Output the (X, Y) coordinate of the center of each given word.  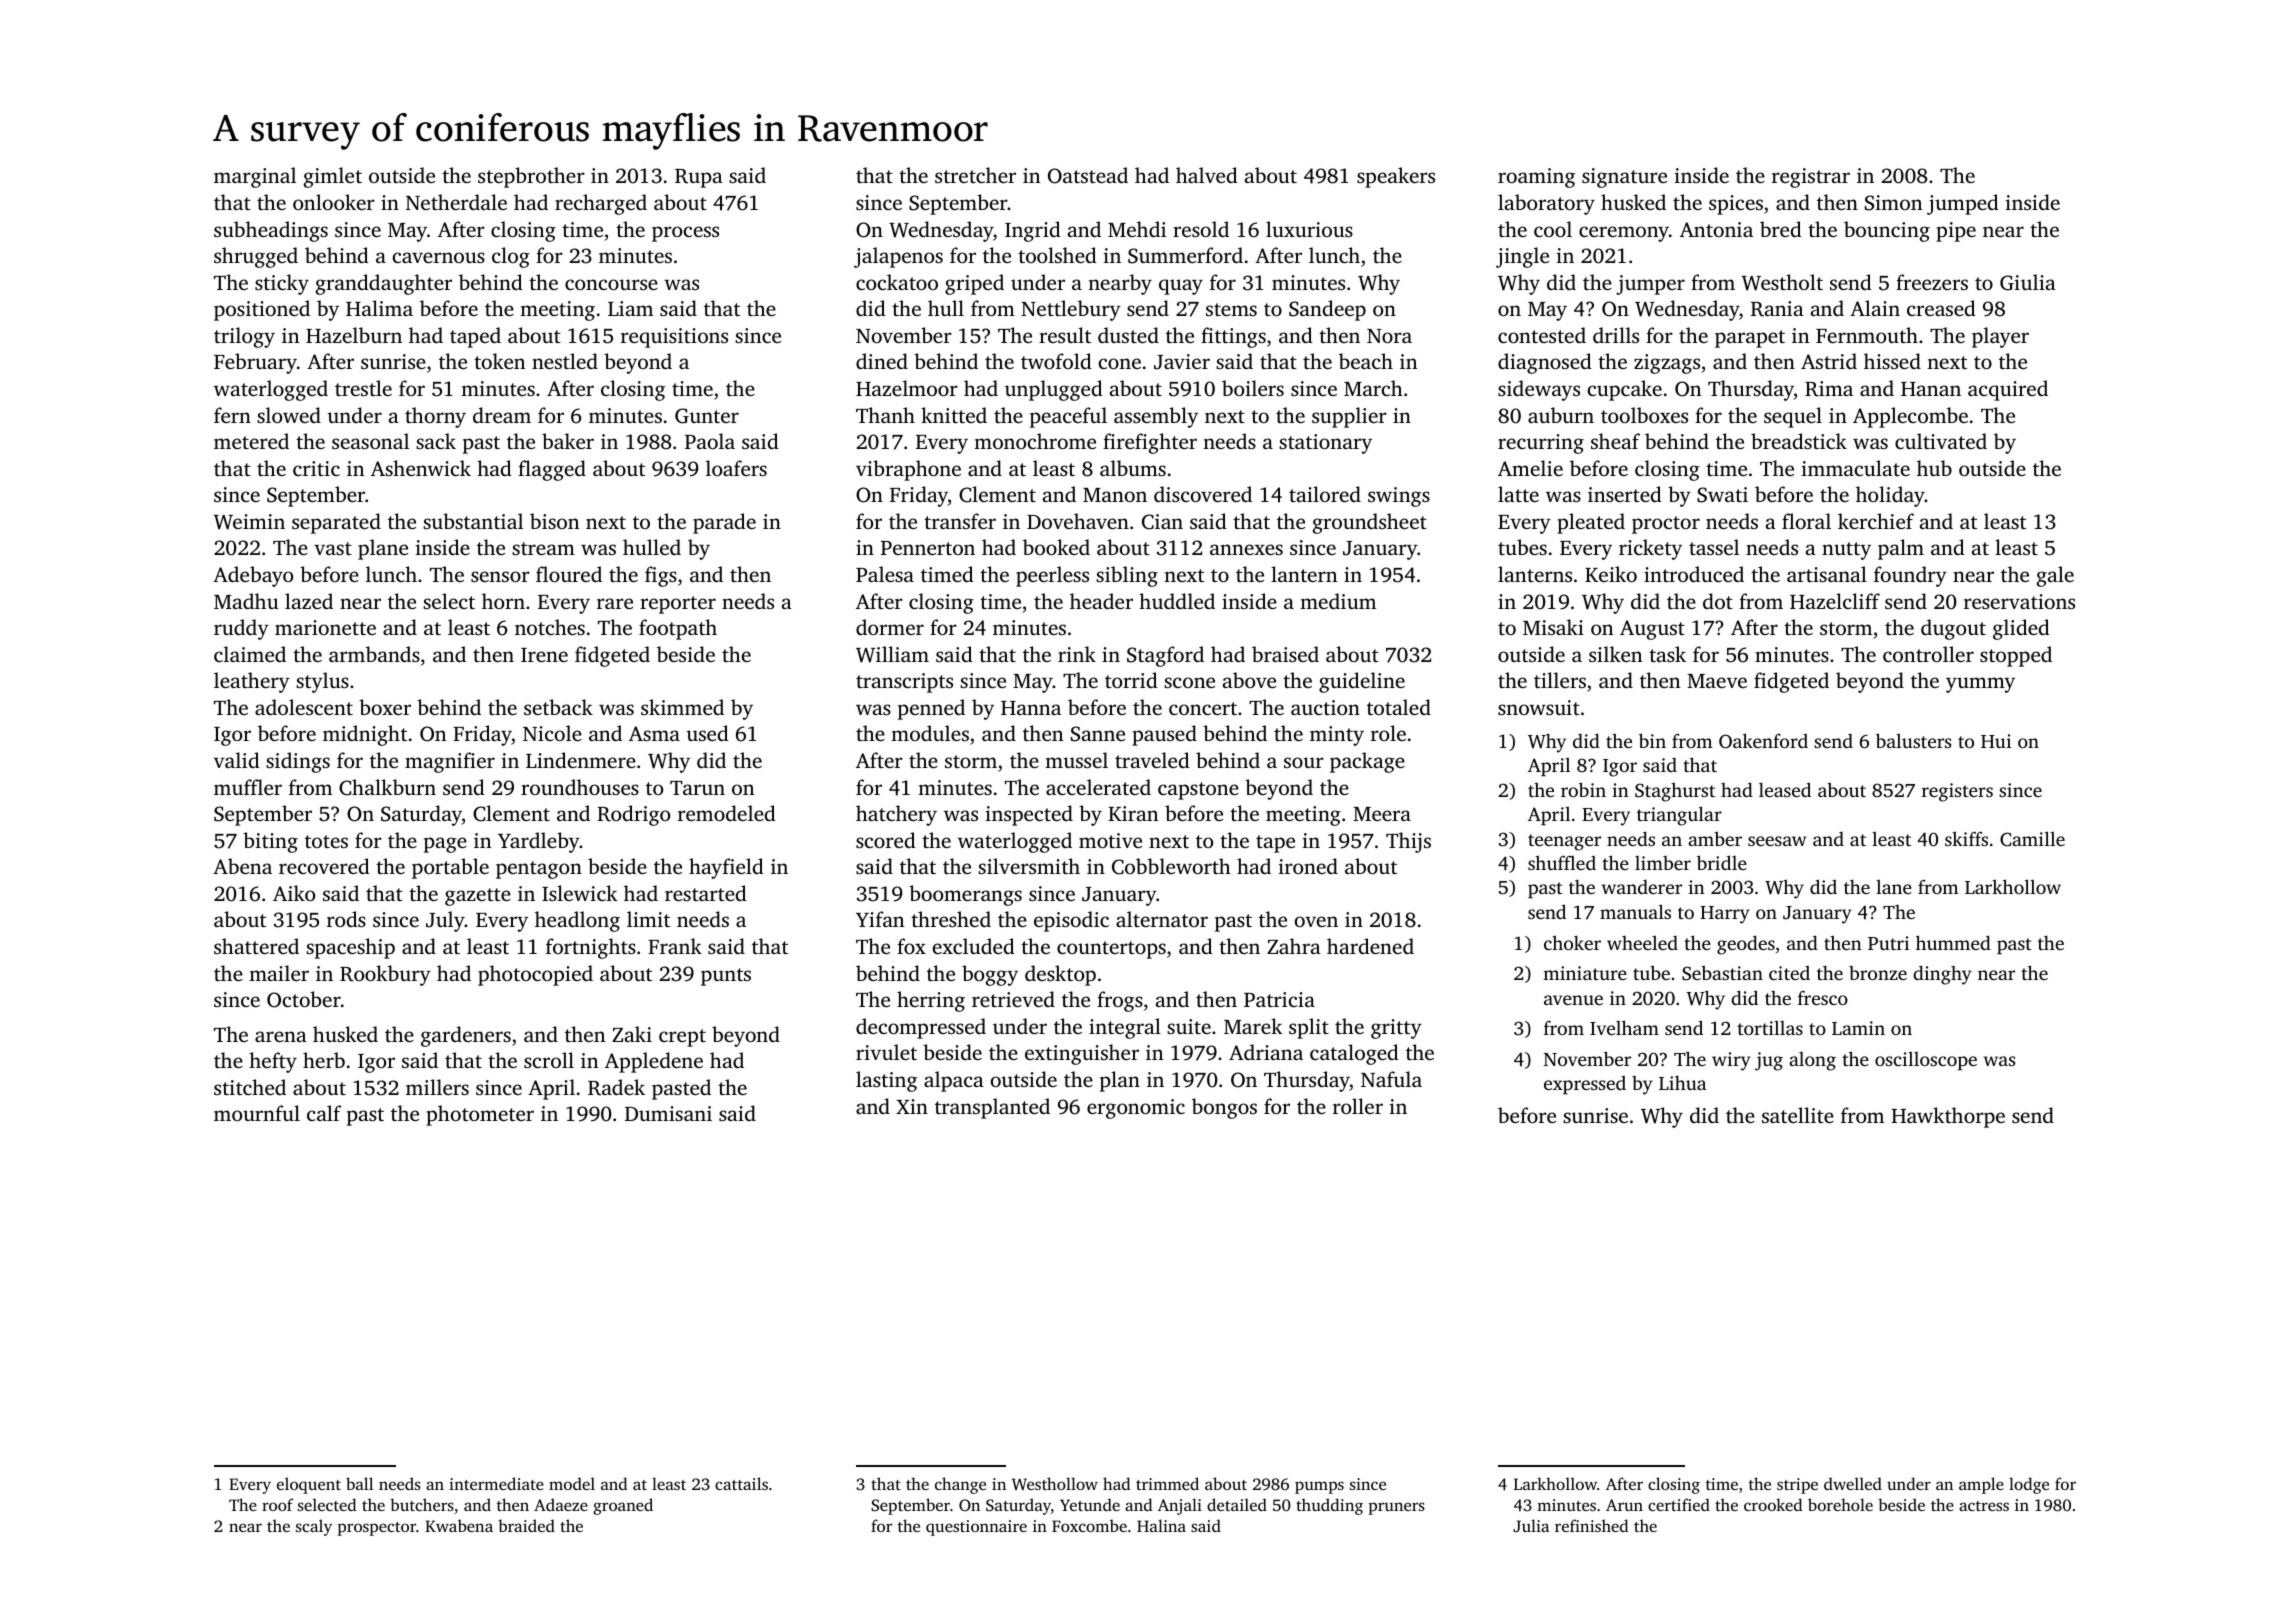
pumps (1319, 1487)
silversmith (1029, 866)
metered (251, 441)
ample (1981, 1485)
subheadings (271, 231)
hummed (1953, 942)
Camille (2032, 839)
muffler (248, 787)
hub (1934, 468)
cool (1553, 229)
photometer (480, 1115)
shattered (256, 946)
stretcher (975, 175)
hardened (1370, 946)
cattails (741, 1483)
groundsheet (1370, 523)
